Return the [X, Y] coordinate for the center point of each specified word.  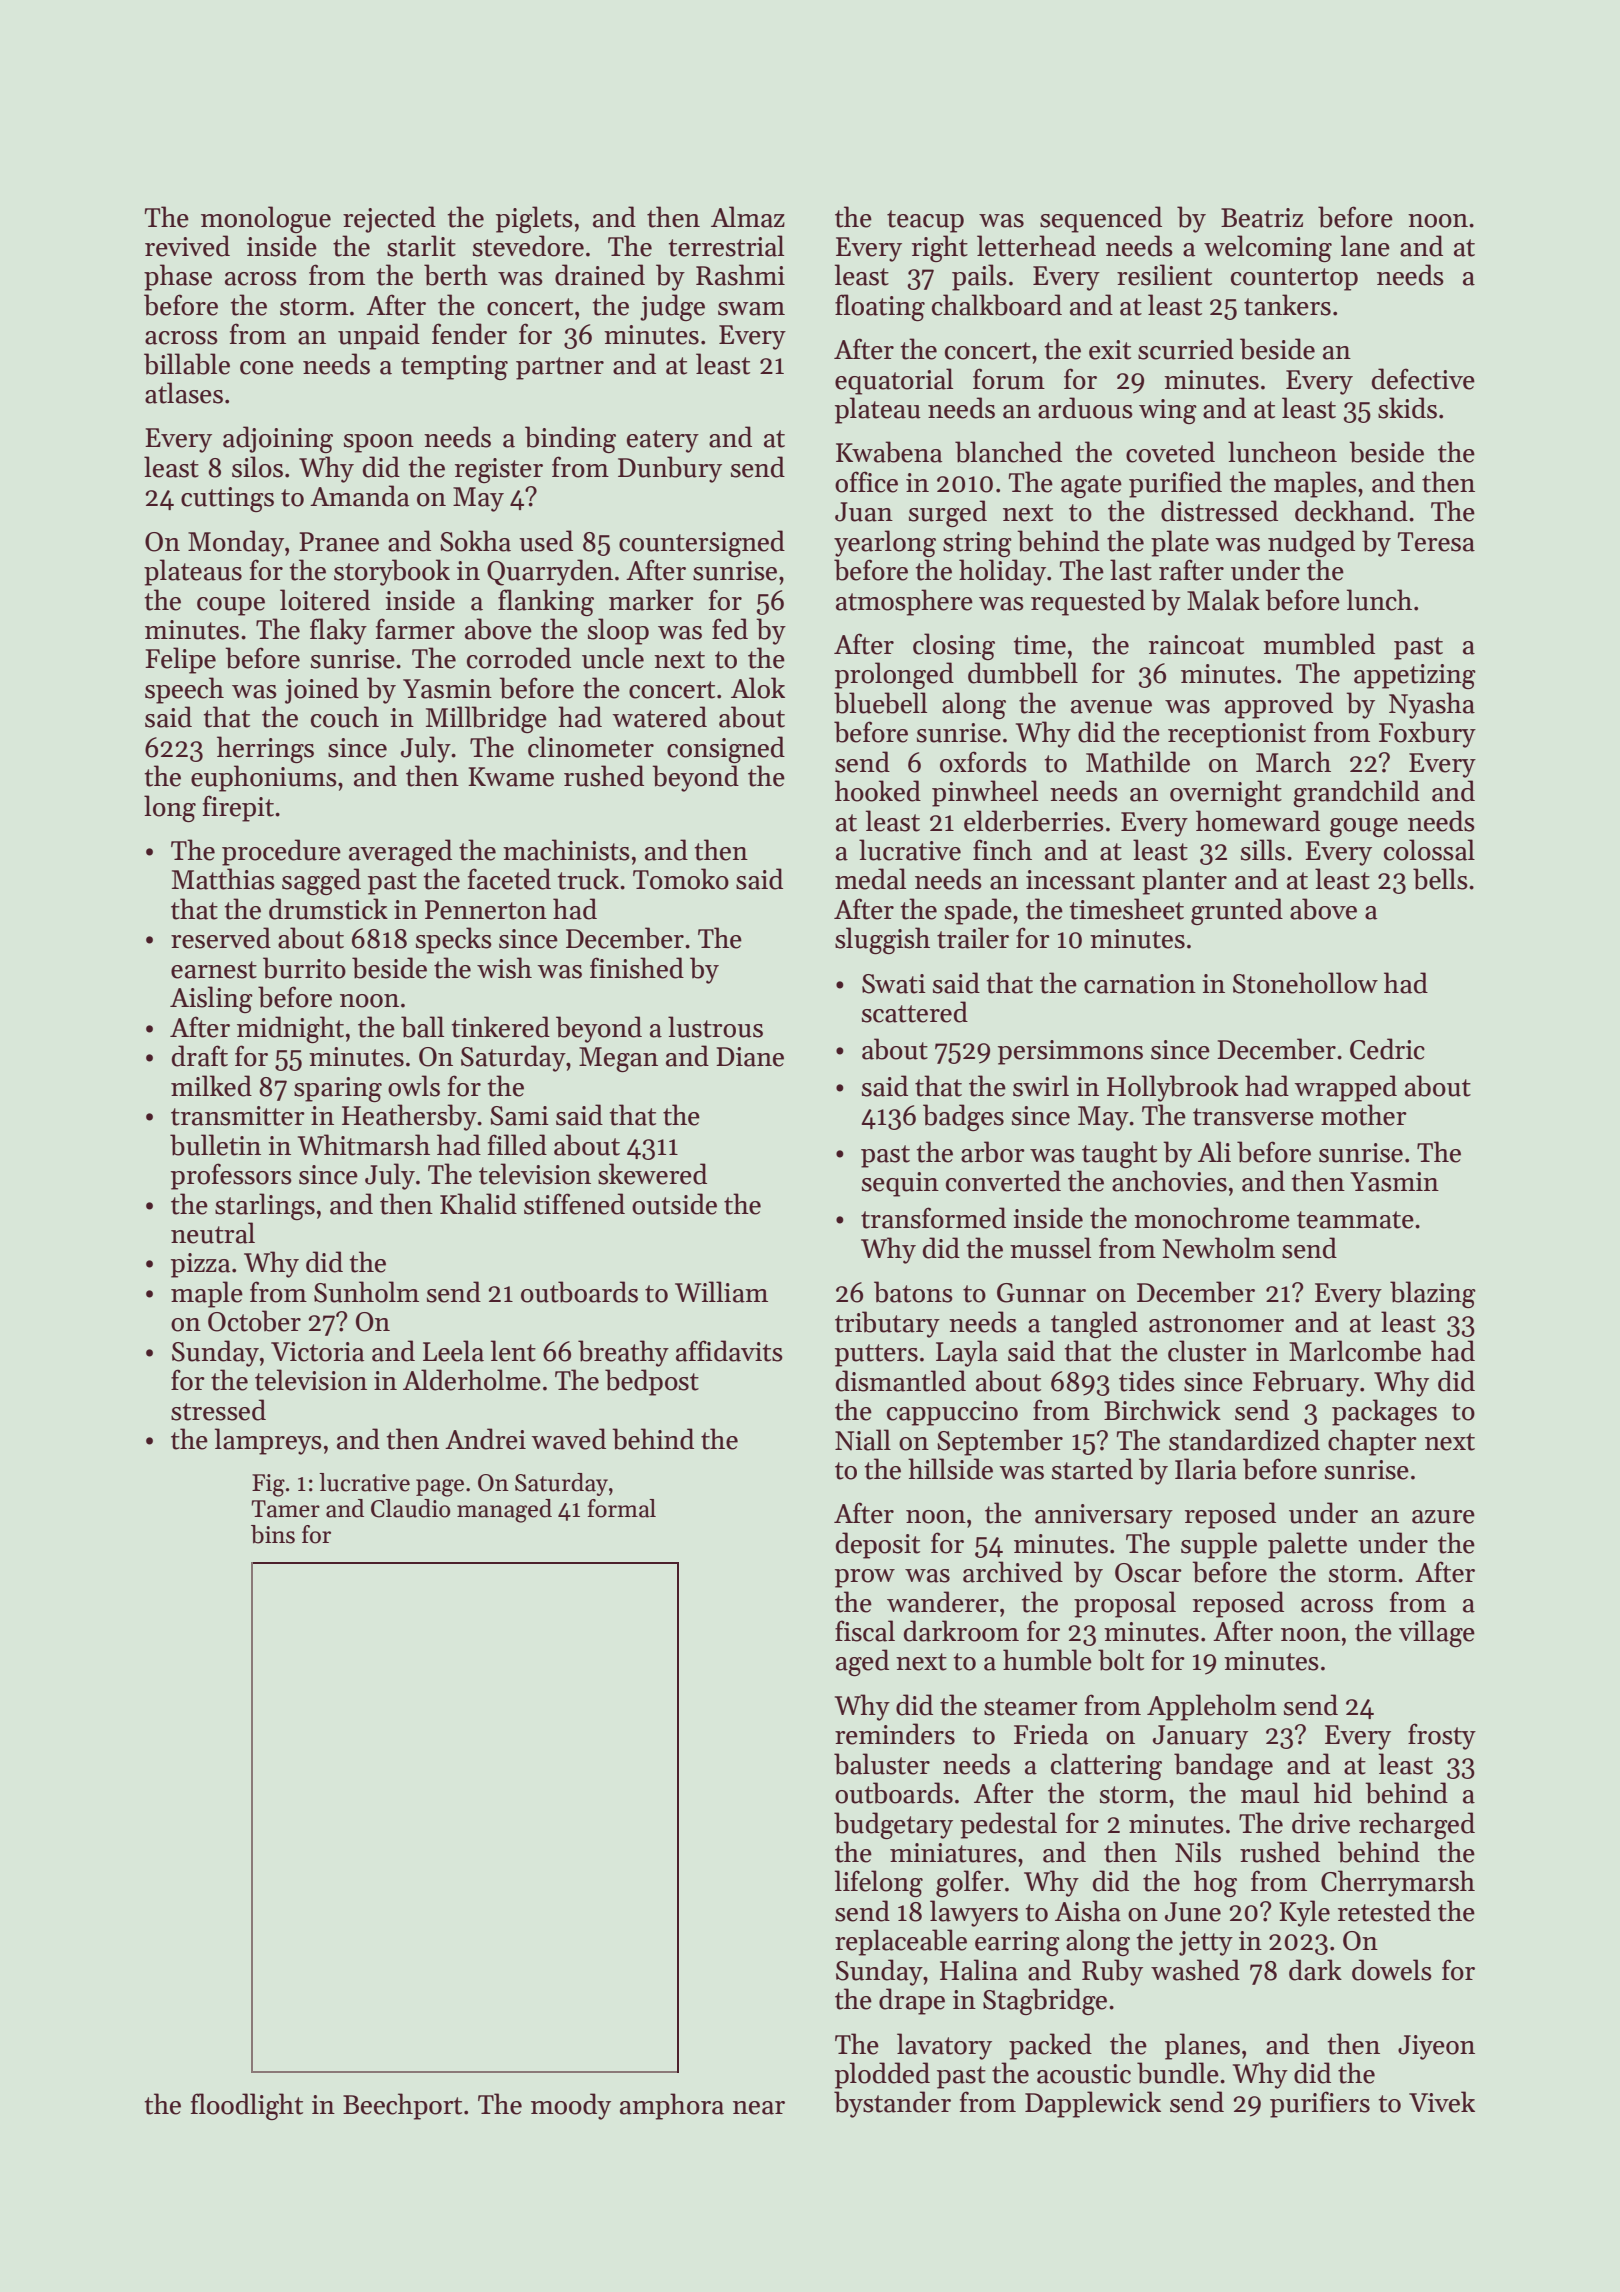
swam [751, 309]
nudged [1311, 543]
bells [1440, 879]
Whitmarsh [364, 1145]
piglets [534, 219]
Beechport [402, 2106]
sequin [900, 1184]
